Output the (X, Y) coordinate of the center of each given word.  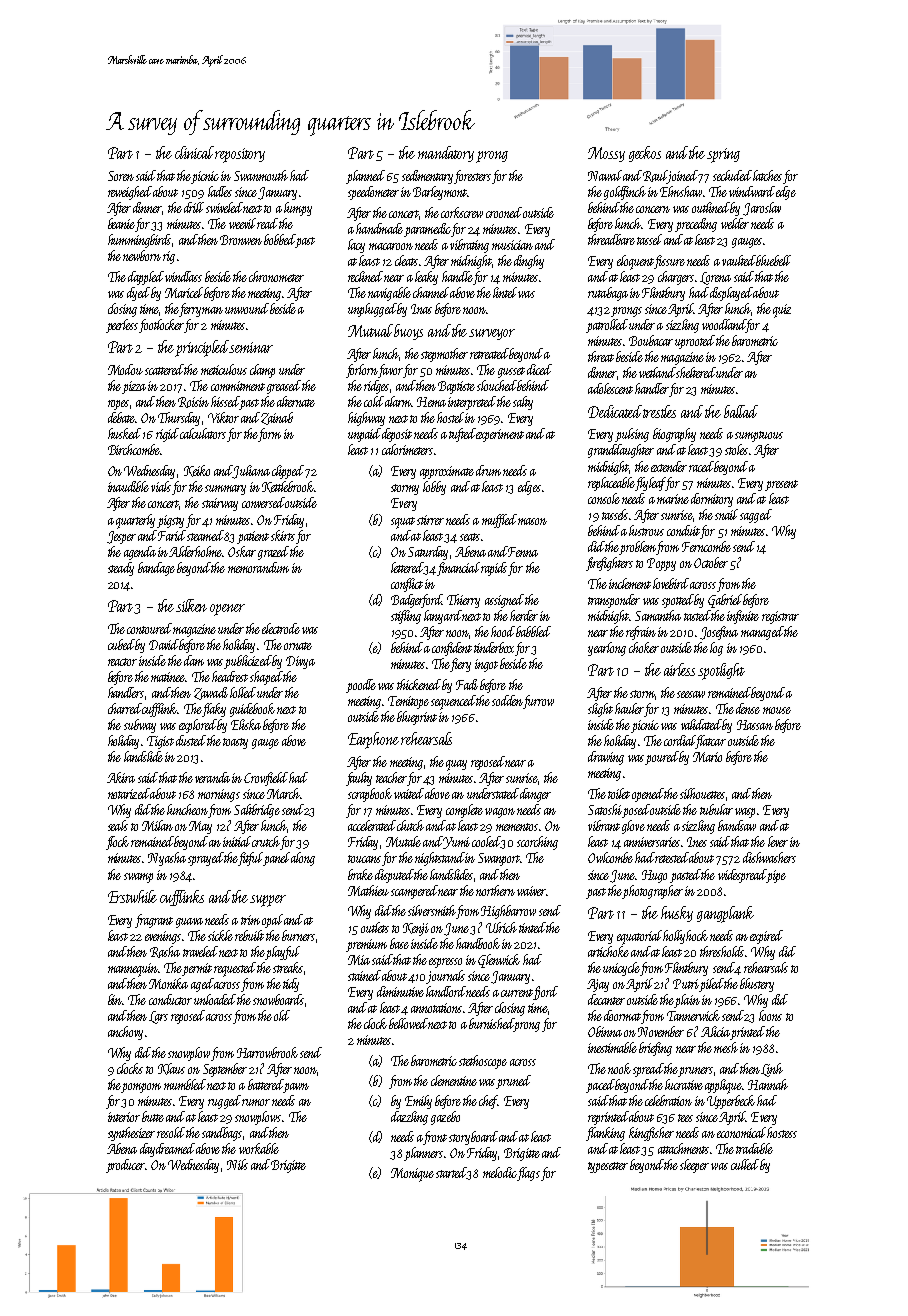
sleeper (694, 1166)
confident (452, 649)
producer (125, 1166)
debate (121, 417)
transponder (614, 601)
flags (528, 1174)
